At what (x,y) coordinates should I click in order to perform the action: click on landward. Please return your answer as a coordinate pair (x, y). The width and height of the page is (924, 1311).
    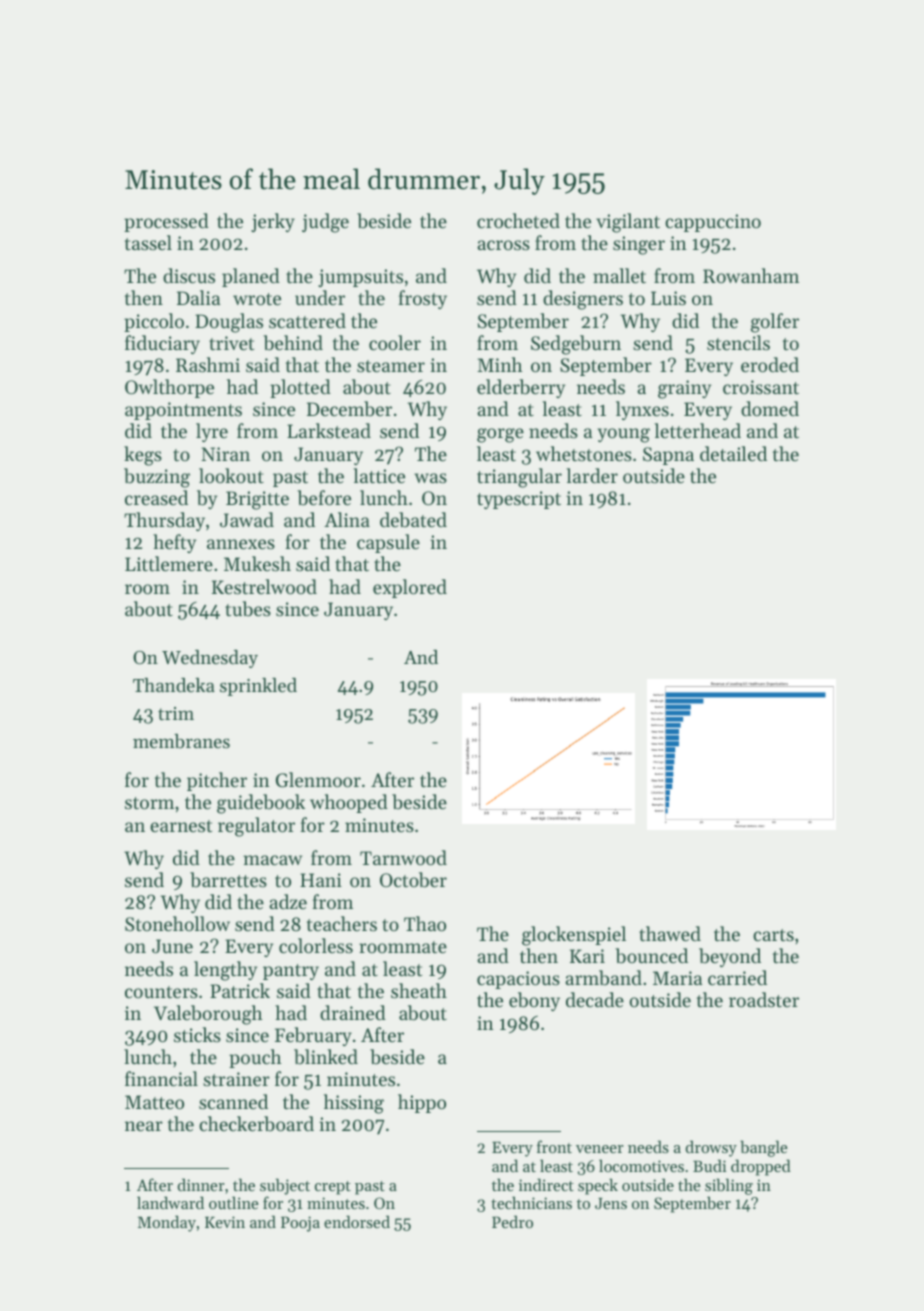
    Looking at the image, I should click on (170, 1202).
